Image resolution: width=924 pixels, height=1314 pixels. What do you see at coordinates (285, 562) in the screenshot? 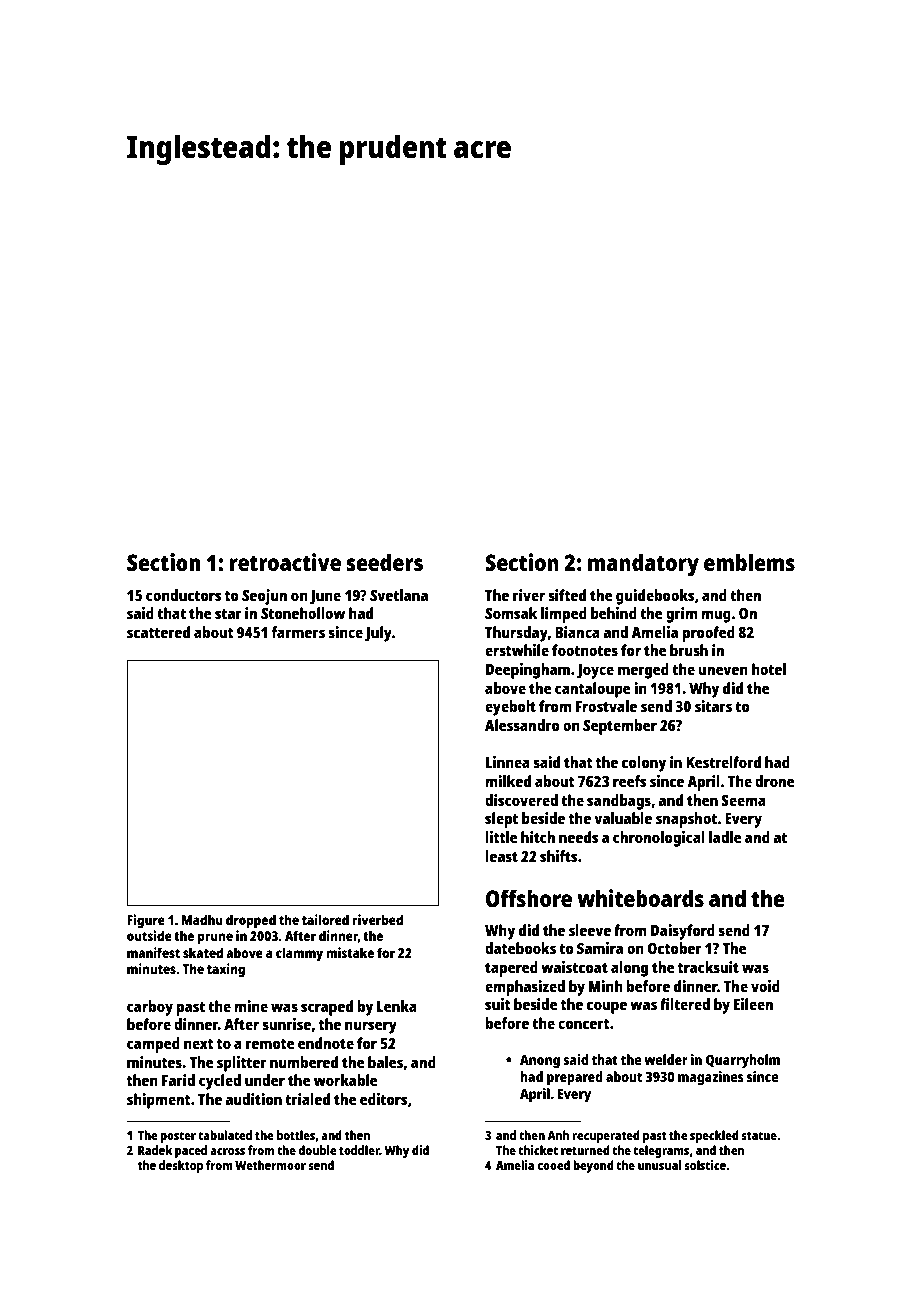
I see `retroactive` at bounding box center [285, 562].
